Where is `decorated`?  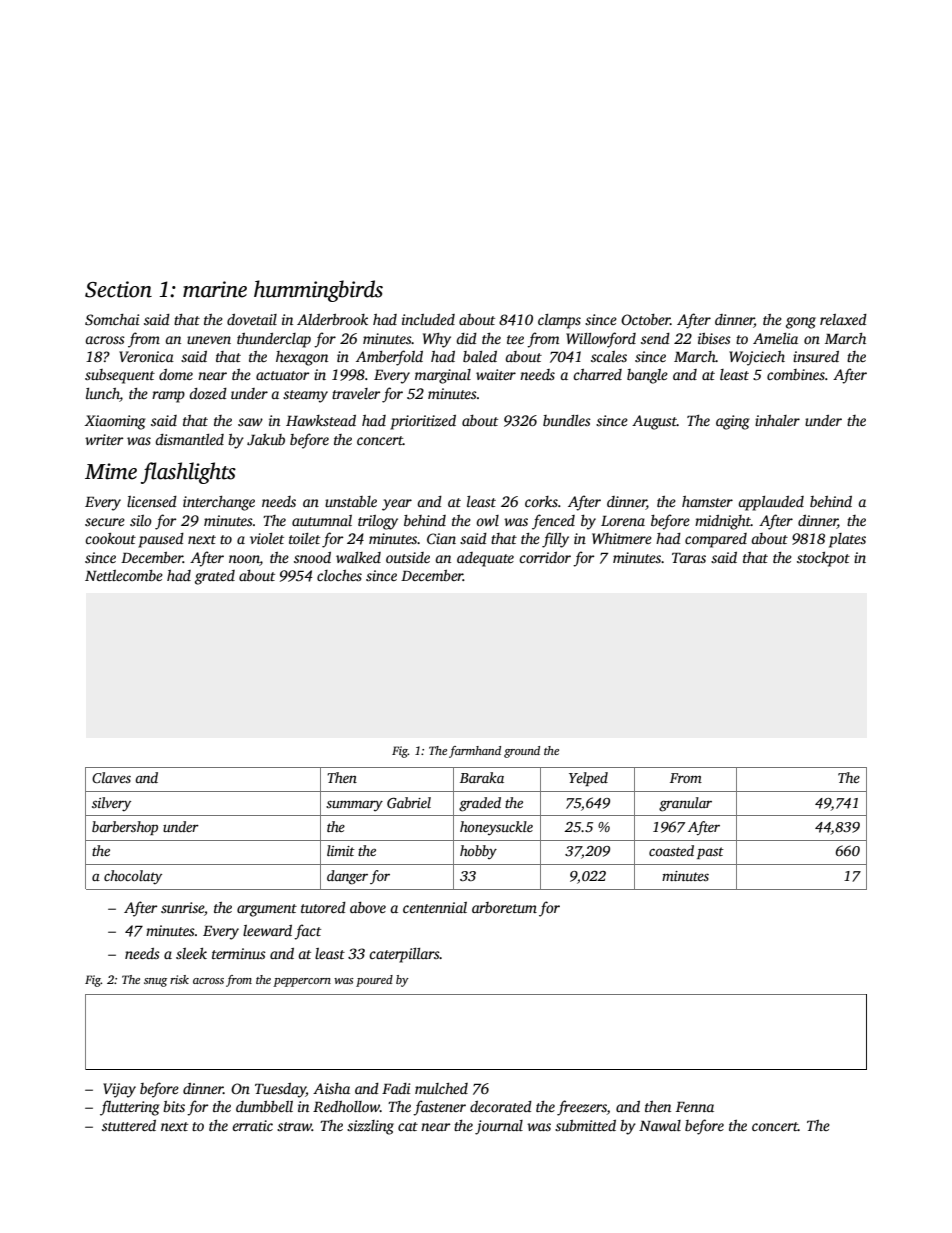 decorated is located at coordinates (501, 1106).
